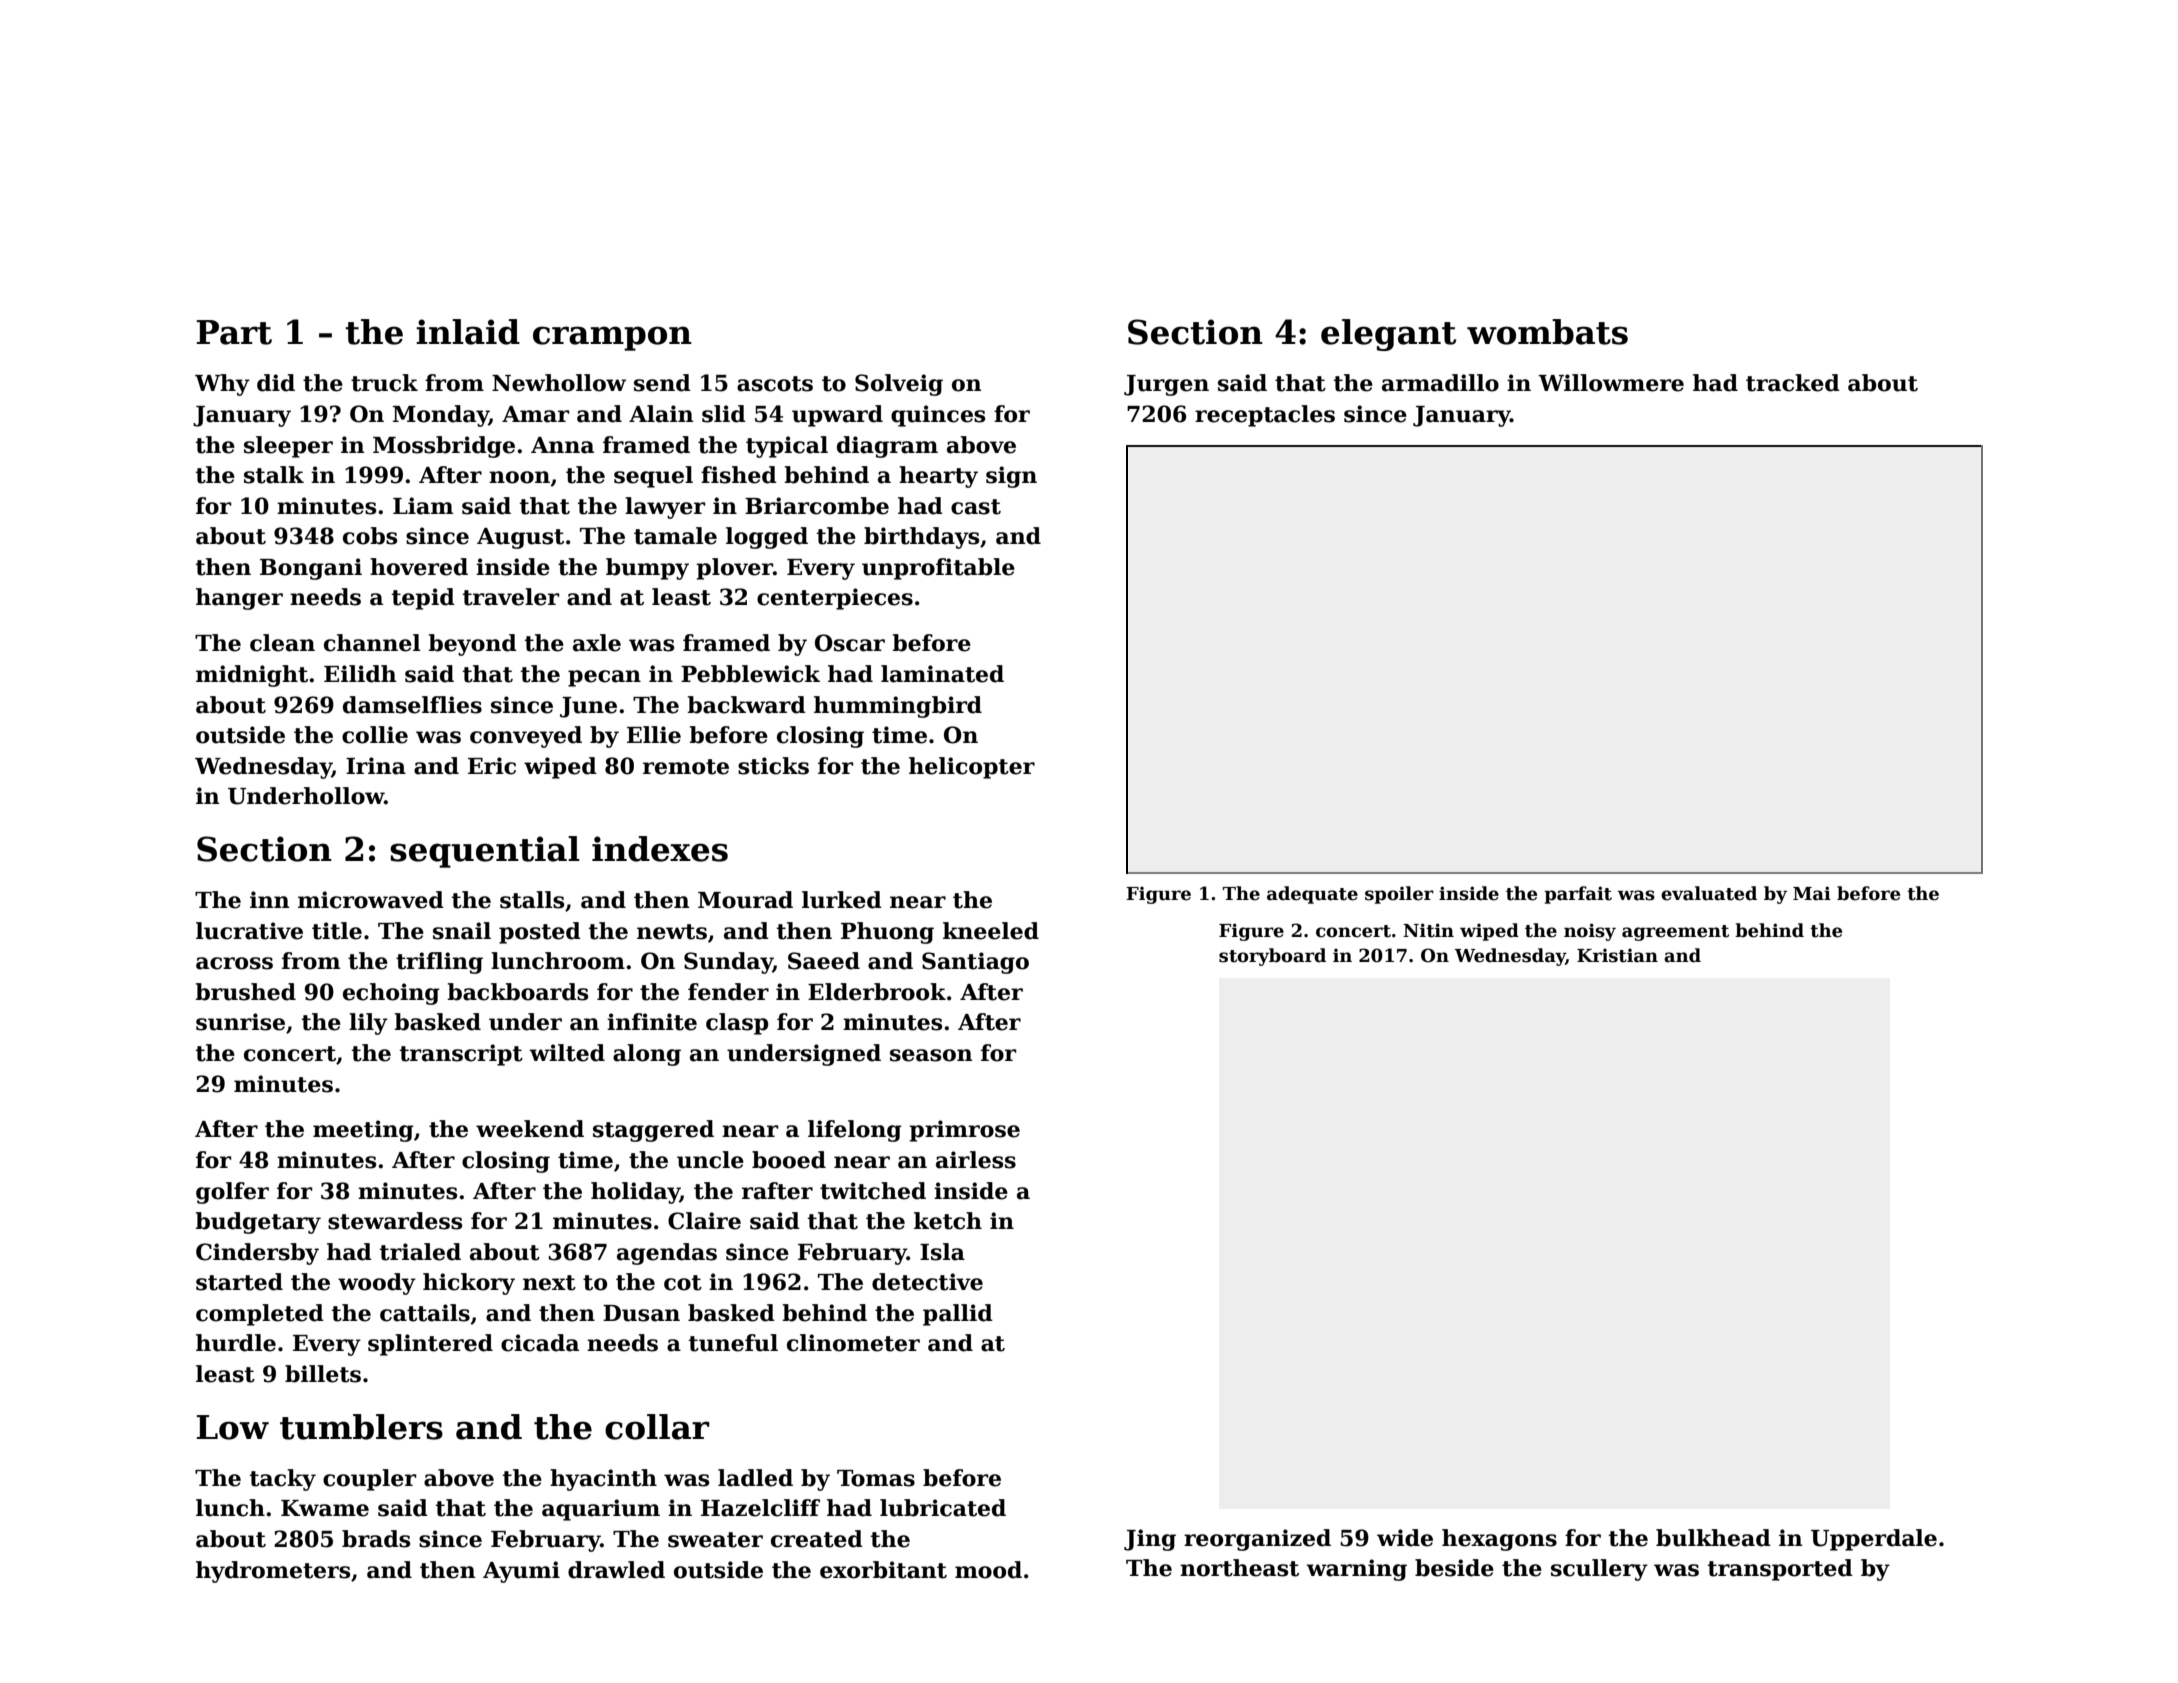  Describe the element at coordinates (1388, 335) in the image. I see `elegant` at that location.
